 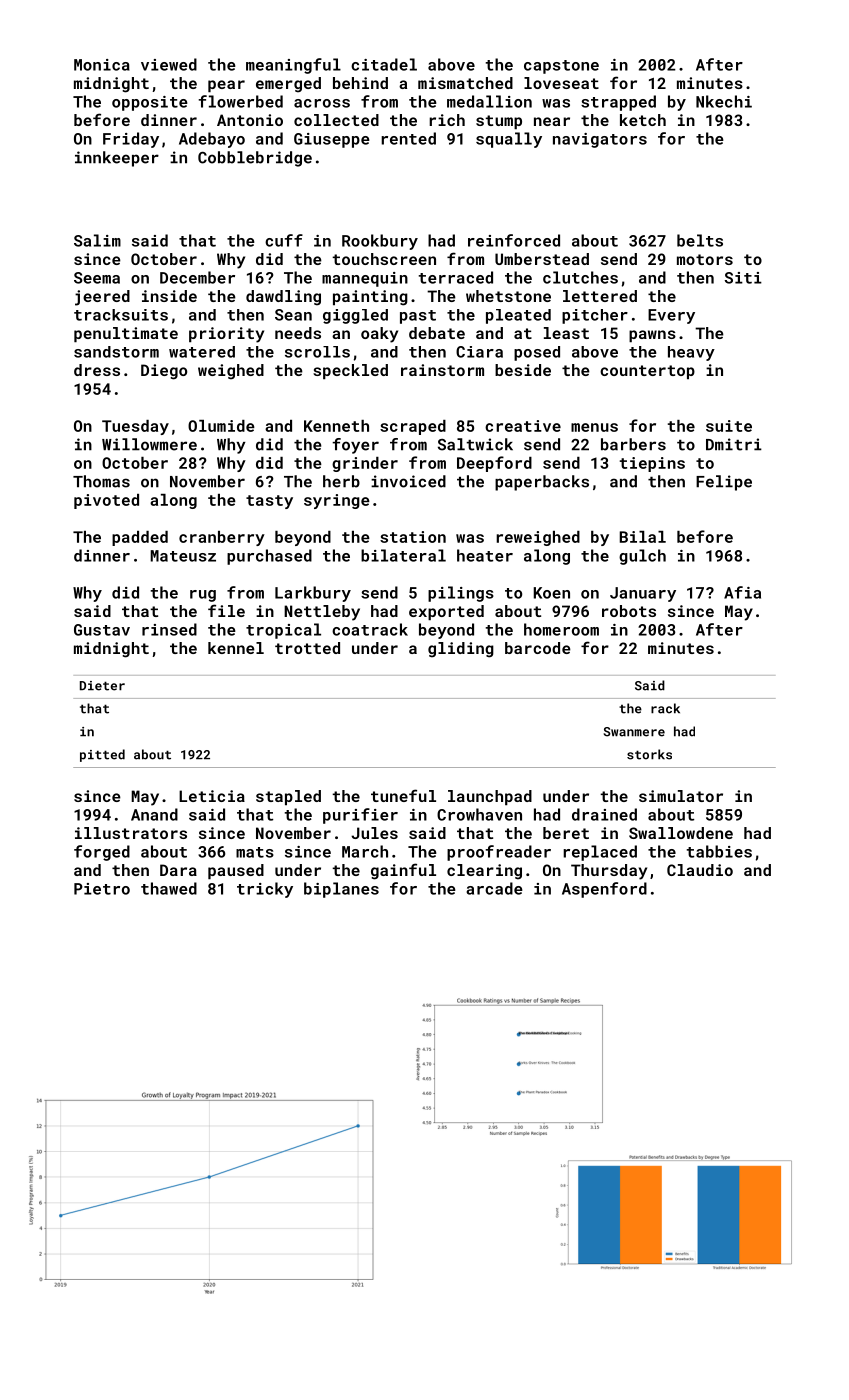 What do you see at coordinates (102, 686) in the screenshot?
I see `Dieter` at bounding box center [102, 686].
